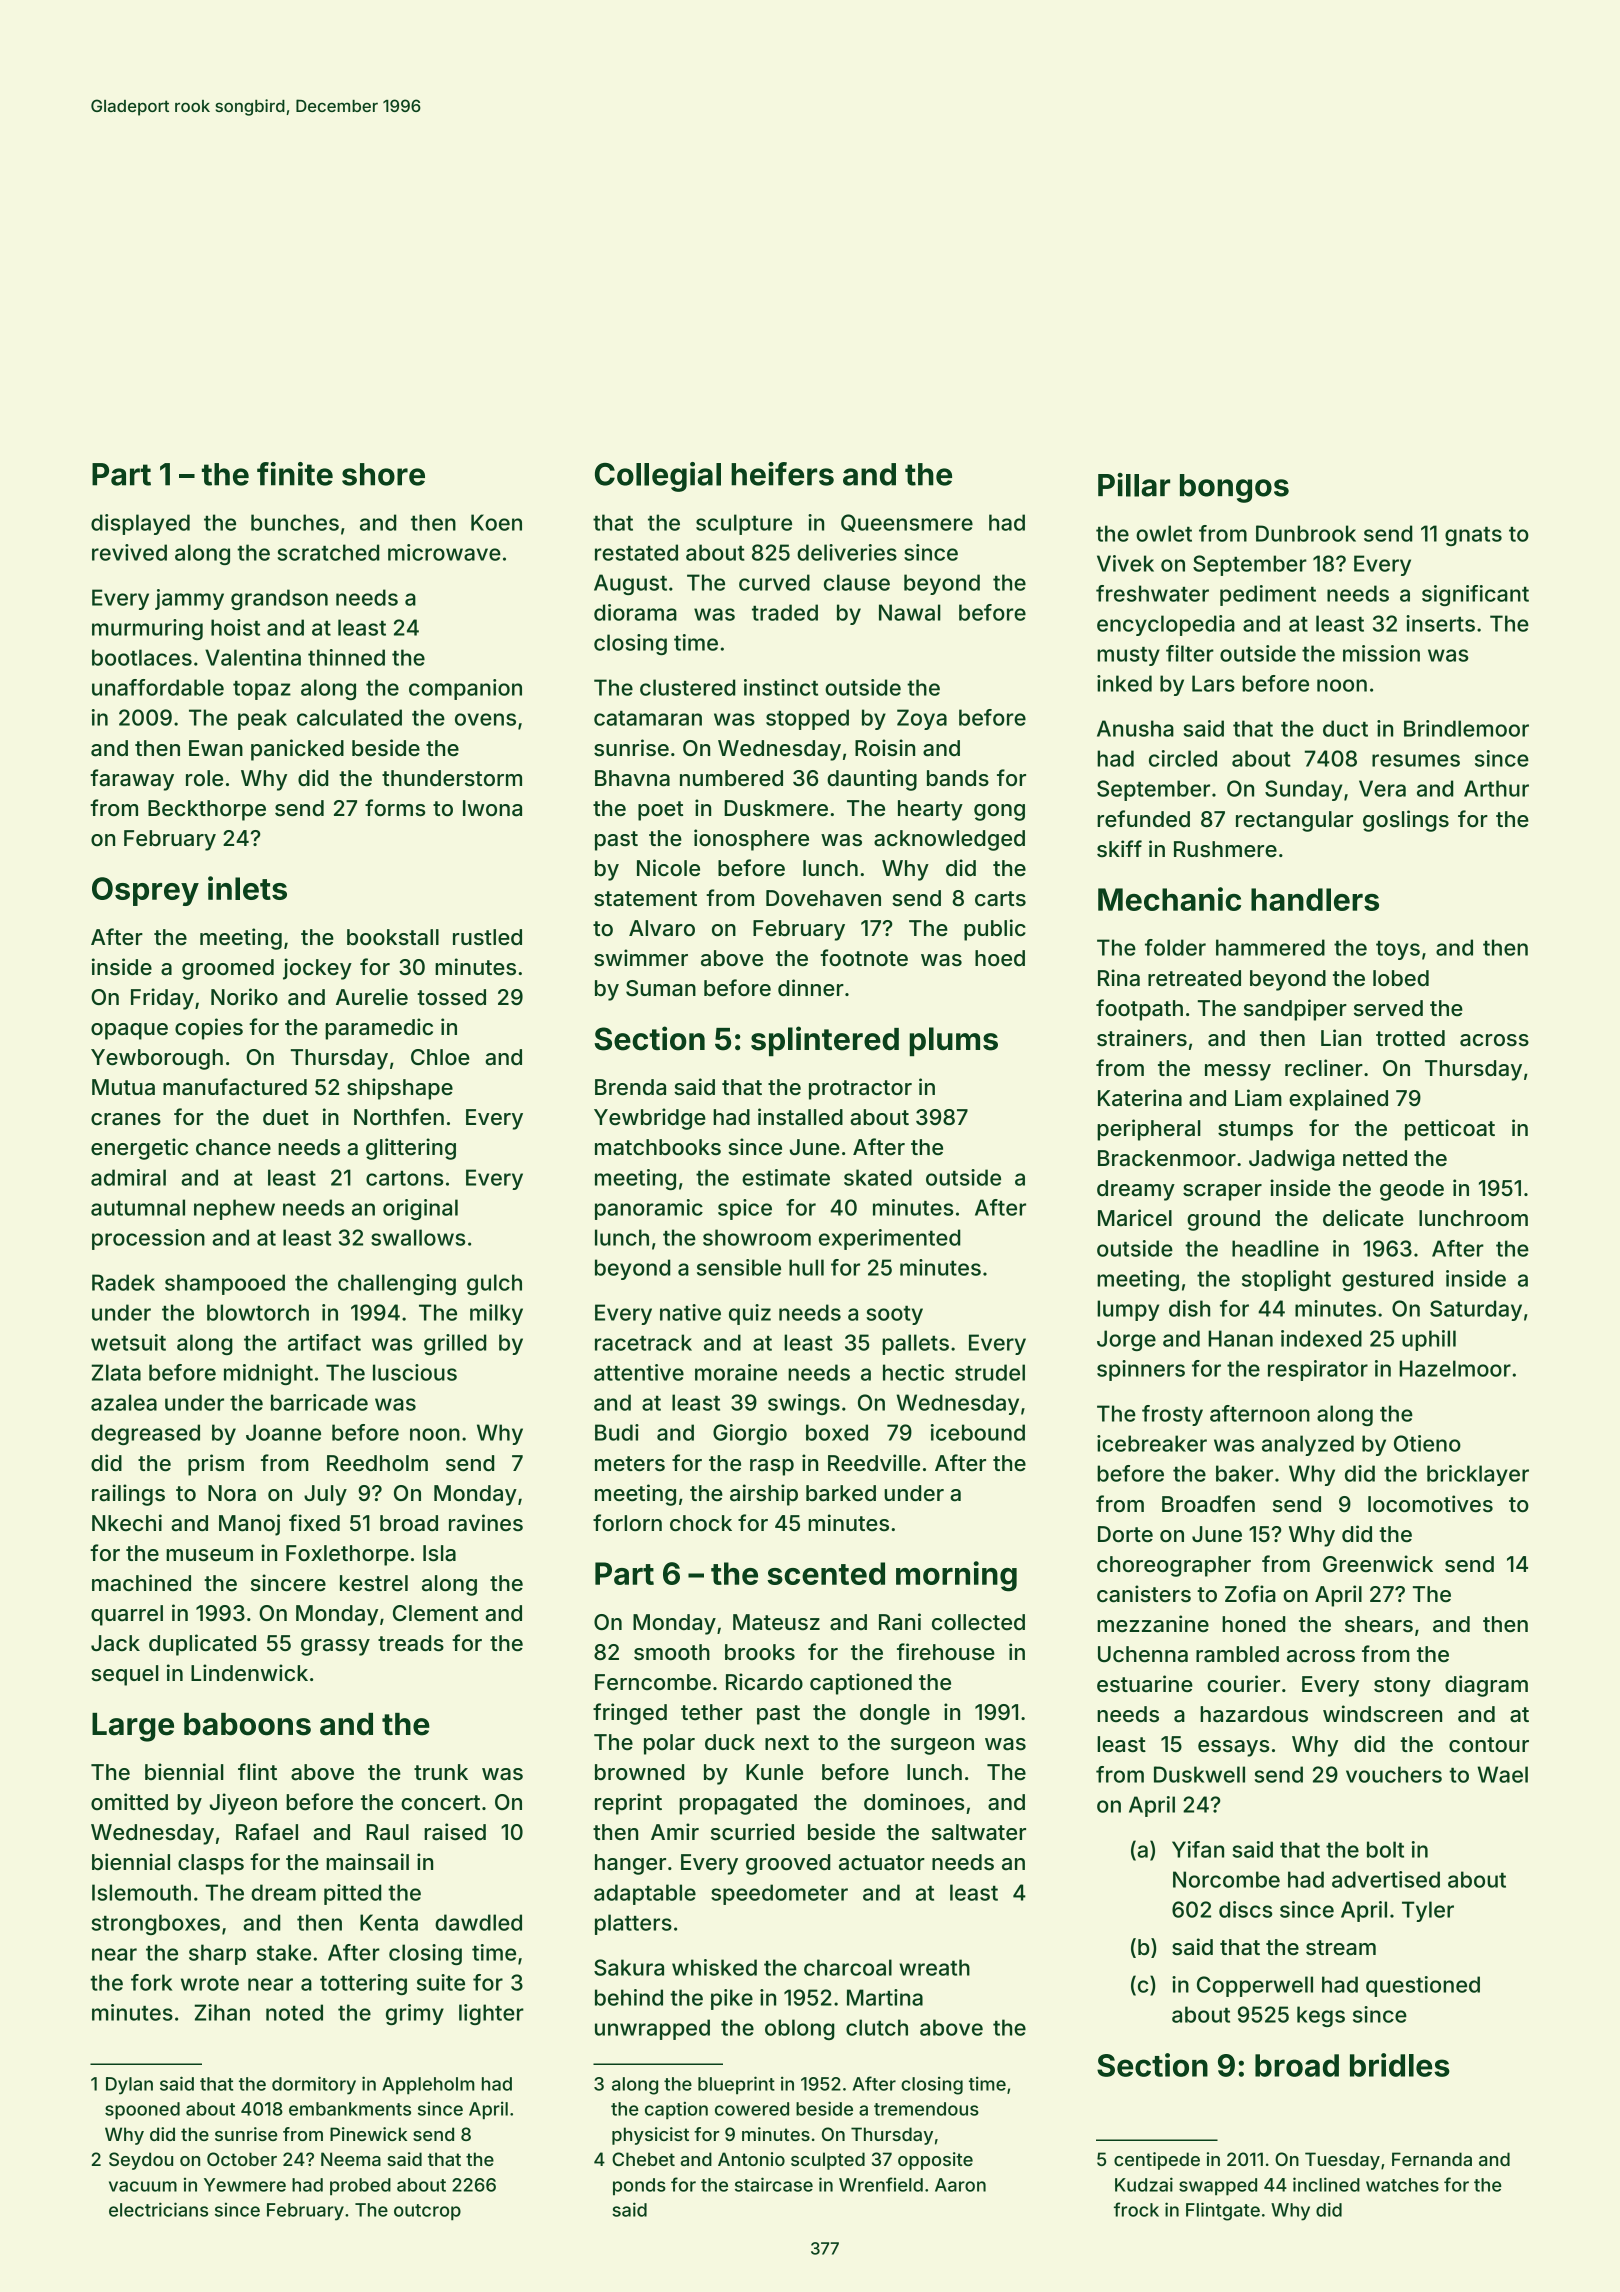 The height and width of the image is (2292, 1620). What do you see at coordinates (383, 474) in the image?
I see `shore` at bounding box center [383, 474].
